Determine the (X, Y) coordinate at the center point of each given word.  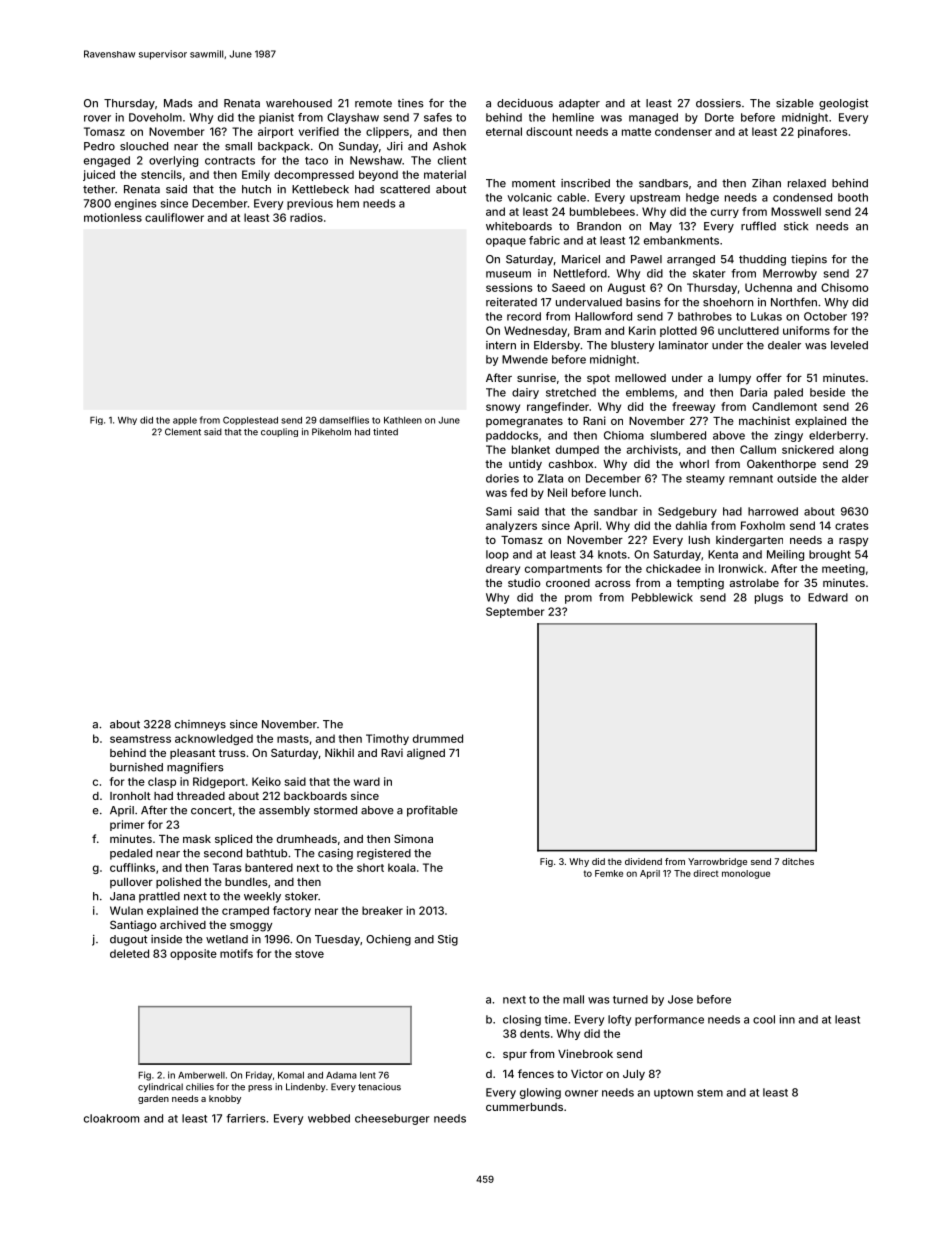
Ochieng (388, 940)
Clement (183, 432)
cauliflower (174, 217)
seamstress (140, 739)
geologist (843, 104)
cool (764, 1019)
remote (373, 103)
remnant (751, 479)
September (515, 612)
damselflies (344, 420)
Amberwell (201, 1075)
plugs (769, 598)
